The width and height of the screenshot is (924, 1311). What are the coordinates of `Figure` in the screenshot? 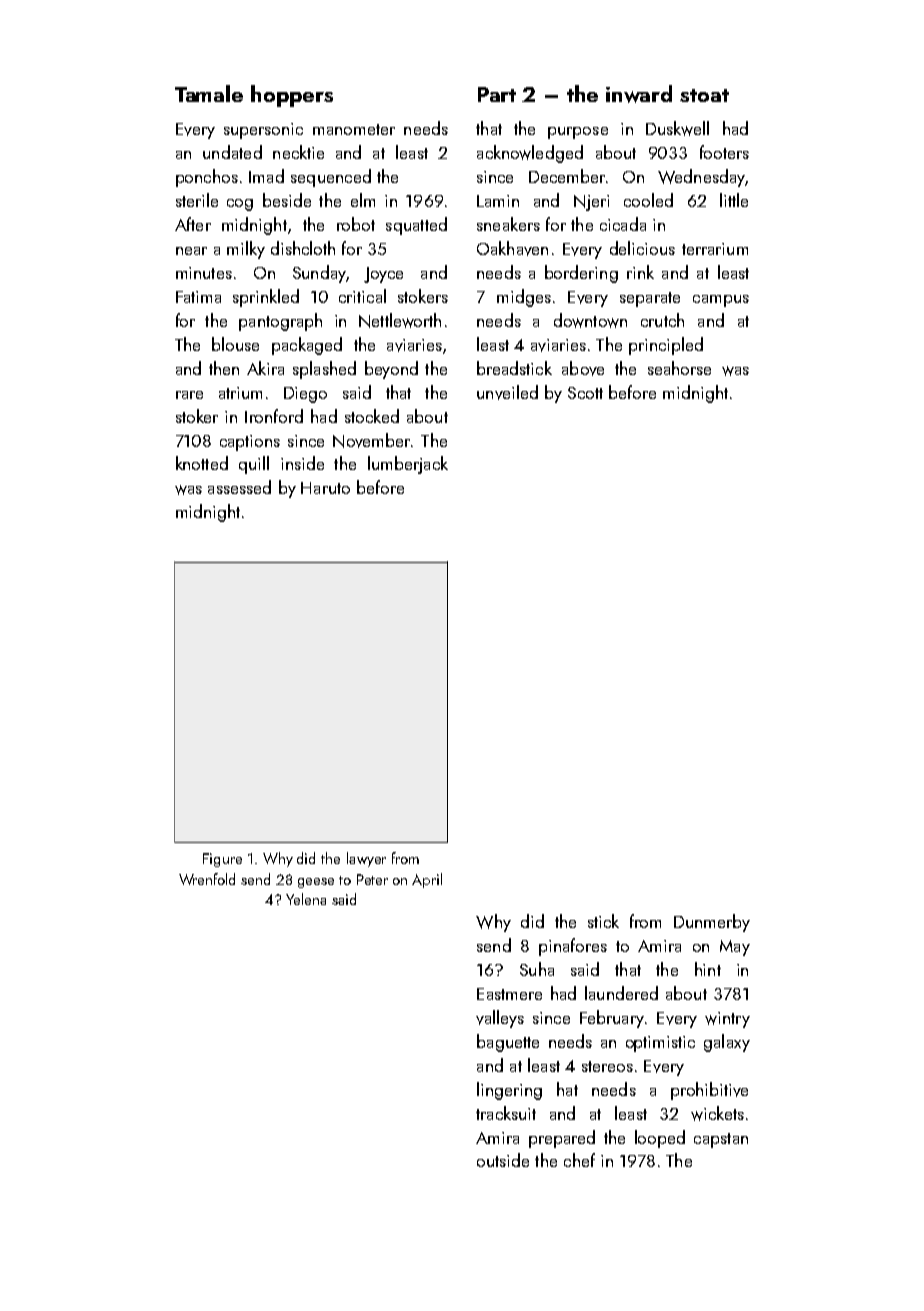 It's located at (222, 860).
